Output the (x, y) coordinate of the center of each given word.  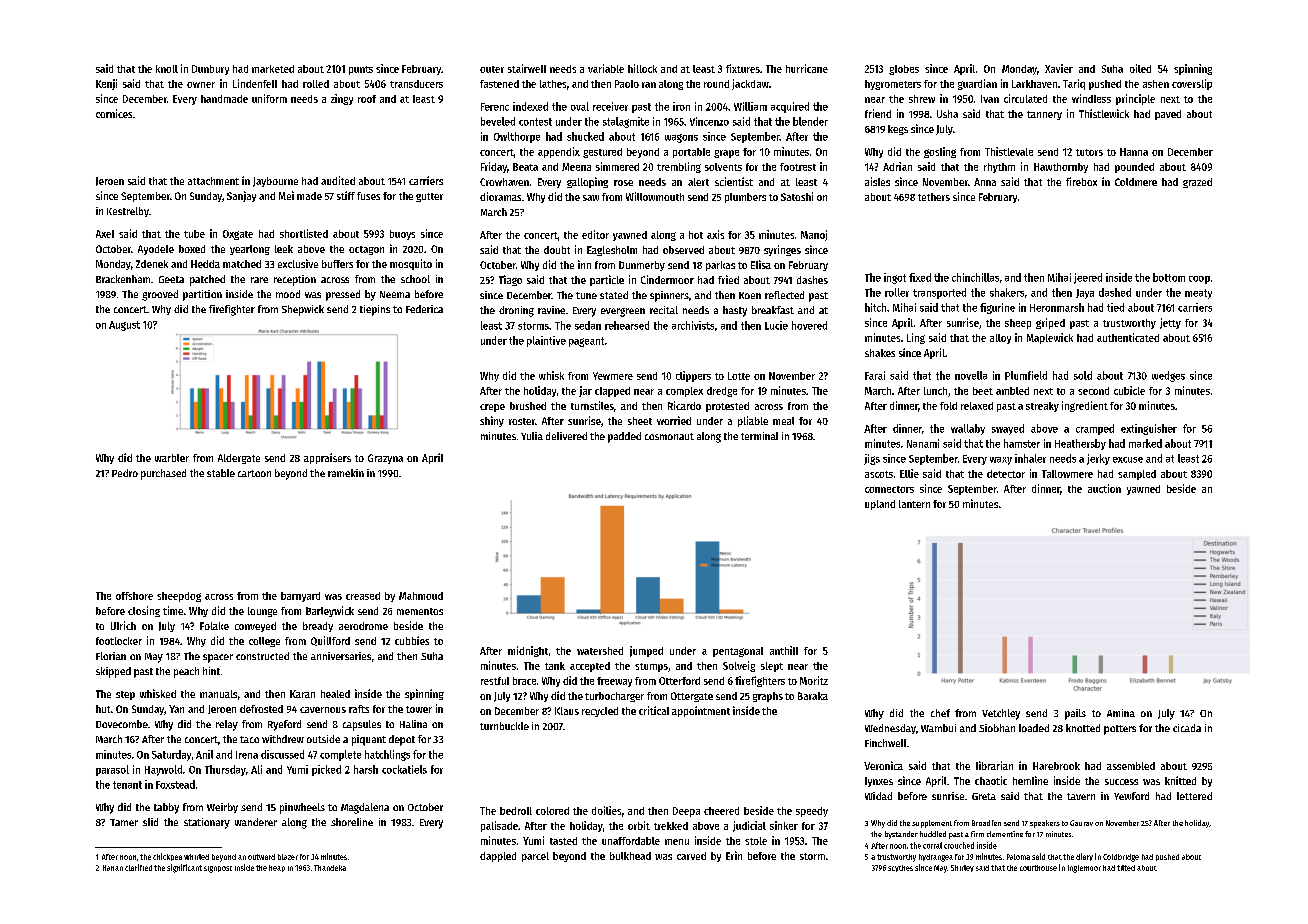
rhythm (999, 168)
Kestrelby (128, 212)
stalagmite (626, 122)
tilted (1126, 868)
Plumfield (1026, 375)
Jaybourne (275, 182)
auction (1104, 488)
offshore (134, 596)
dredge (722, 392)
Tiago (510, 280)
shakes (880, 353)
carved (691, 856)
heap (277, 868)
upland (880, 505)
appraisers (327, 458)
